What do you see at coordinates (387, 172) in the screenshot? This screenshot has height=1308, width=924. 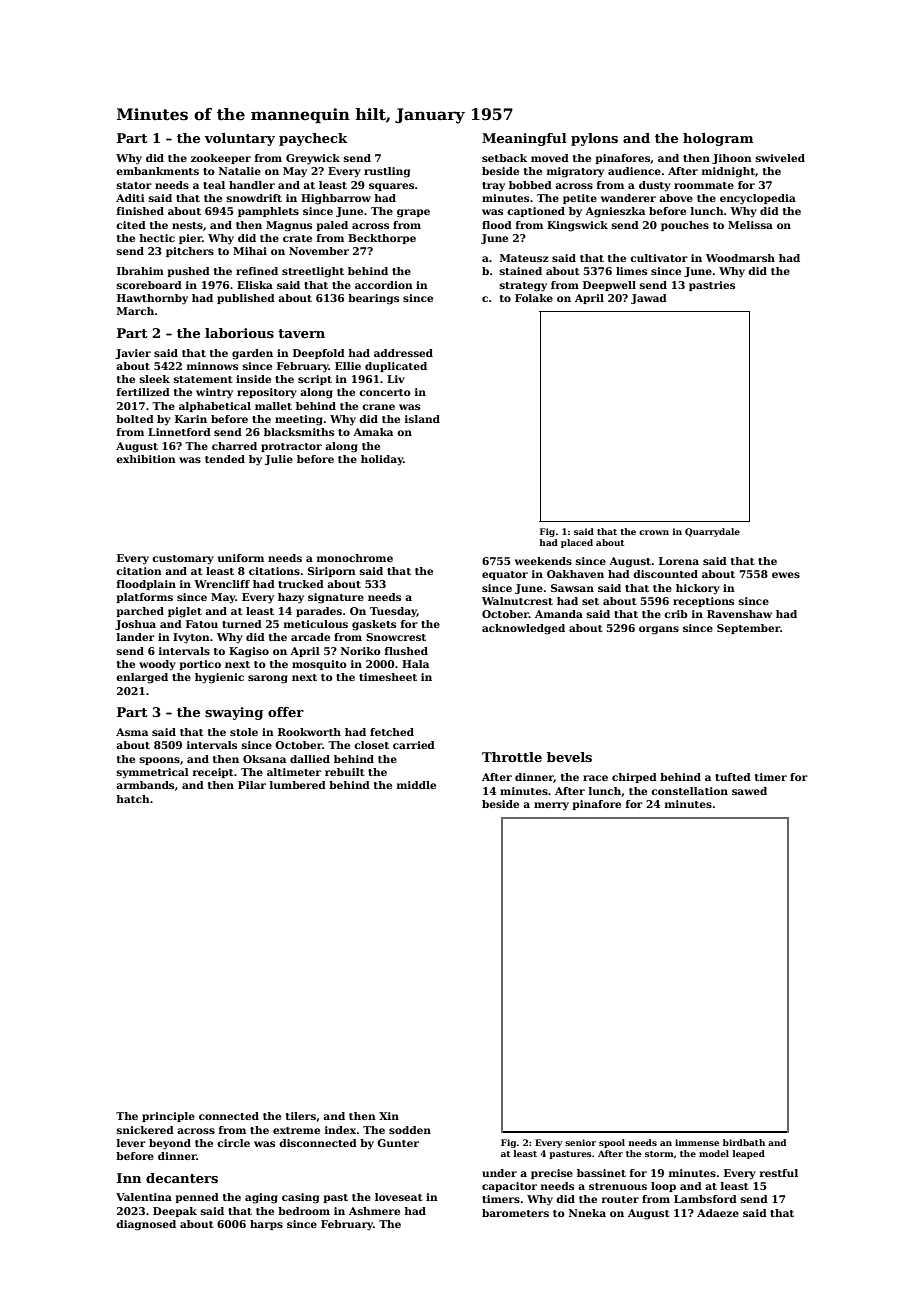 I see `rustling` at bounding box center [387, 172].
